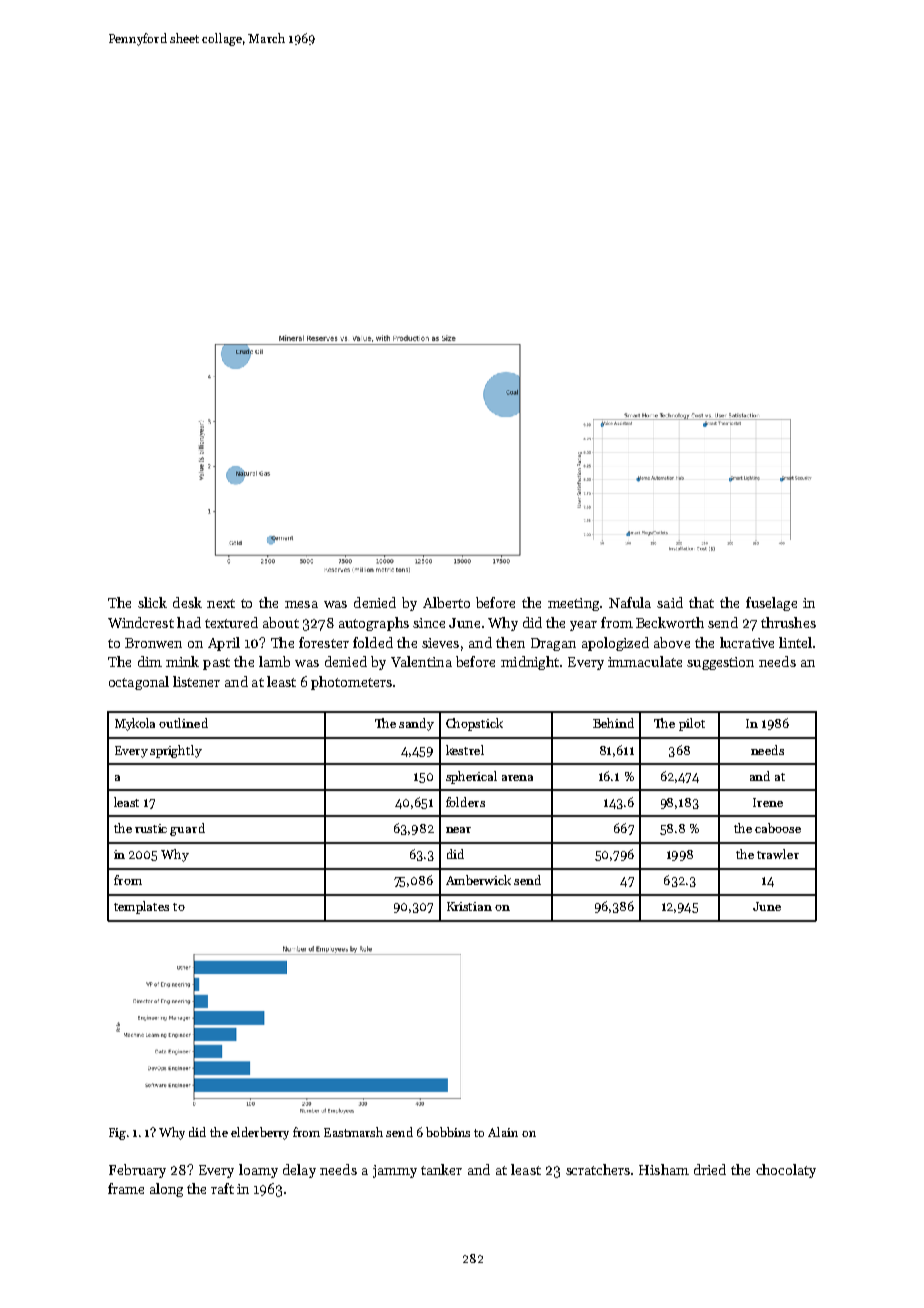 The image size is (924, 1308). Describe the element at coordinates (446, 602) in the page. I see `Alberto` at that location.
